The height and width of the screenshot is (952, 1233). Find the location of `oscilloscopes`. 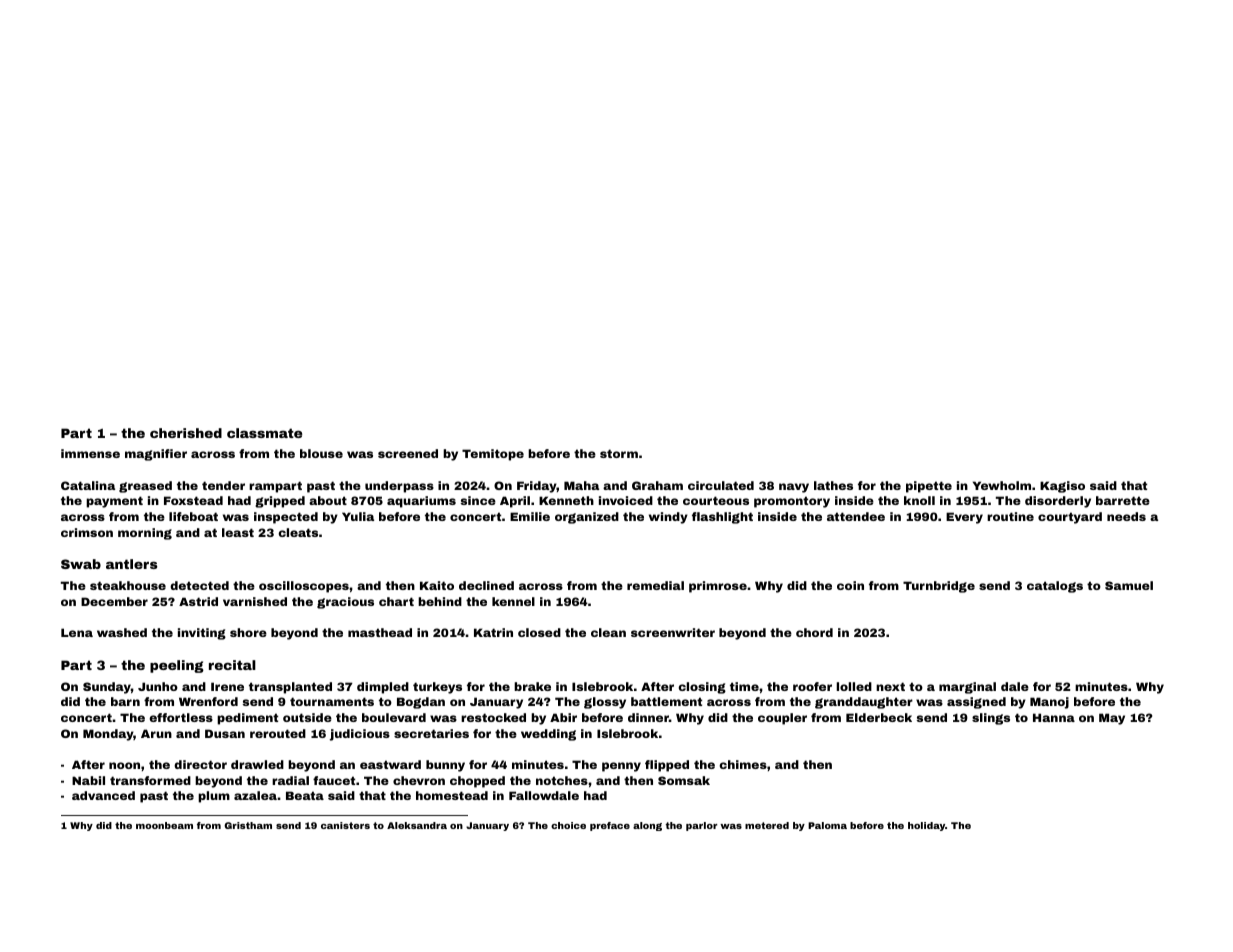

oscilloscopes is located at coordinates (304, 587).
